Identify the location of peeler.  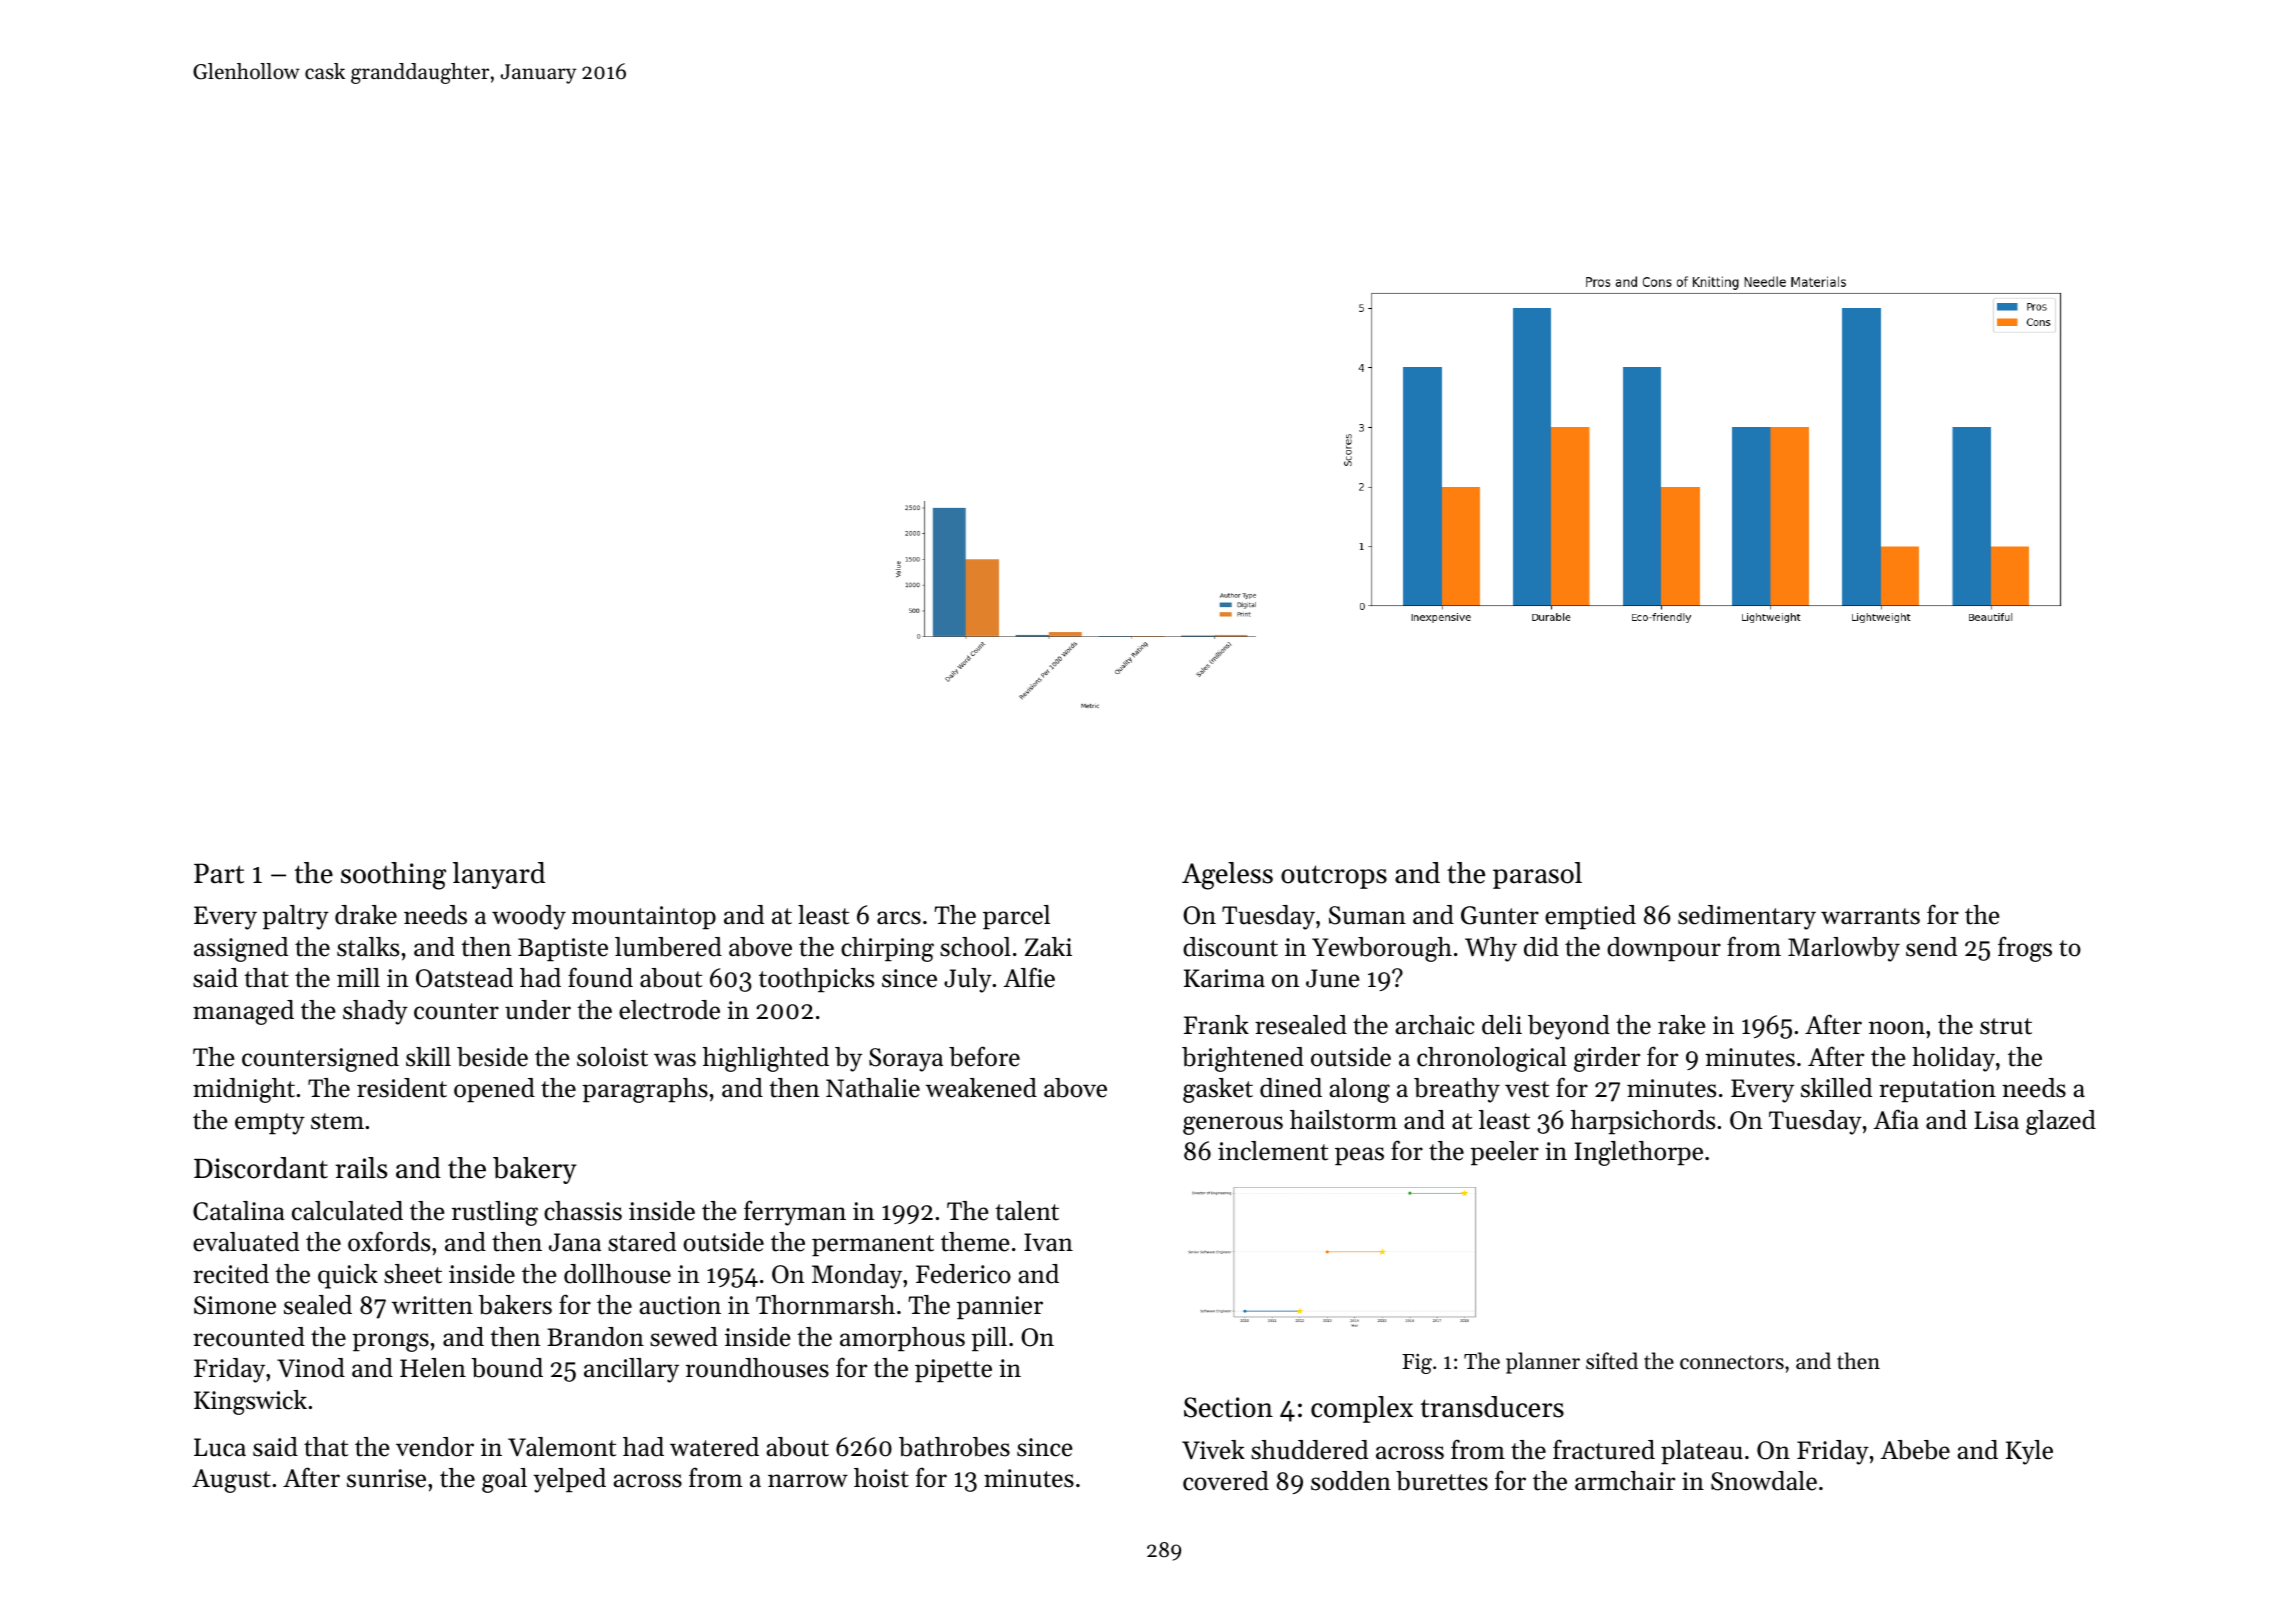
(1504, 1153).
